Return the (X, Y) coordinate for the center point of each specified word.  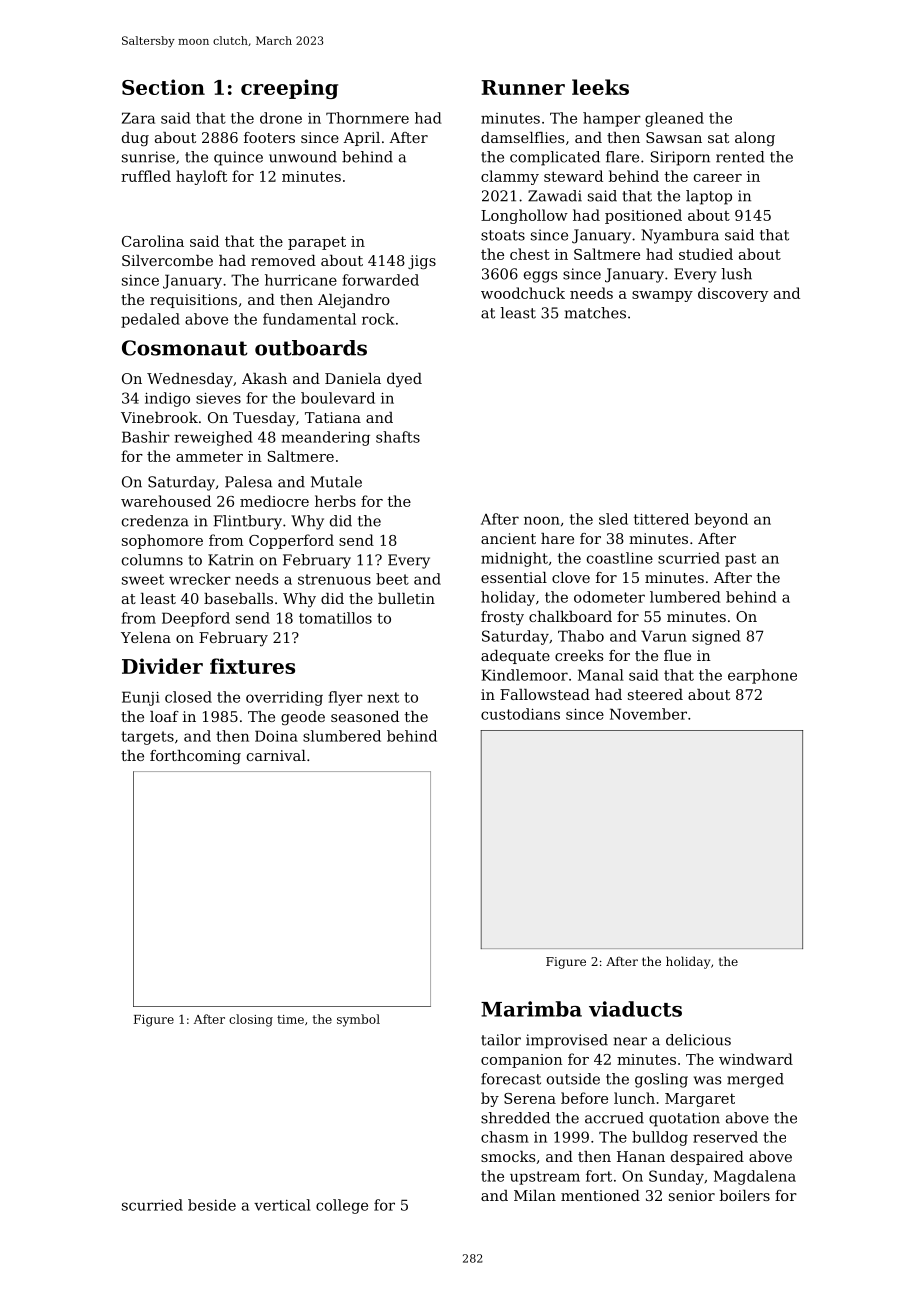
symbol (358, 1020)
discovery (733, 294)
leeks (600, 87)
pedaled (150, 320)
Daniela (353, 378)
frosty (502, 618)
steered (655, 694)
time (290, 1019)
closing (251, 1020)
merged (755, 1080)
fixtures (252, 666)
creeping (289, 89)
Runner (523, 87)
